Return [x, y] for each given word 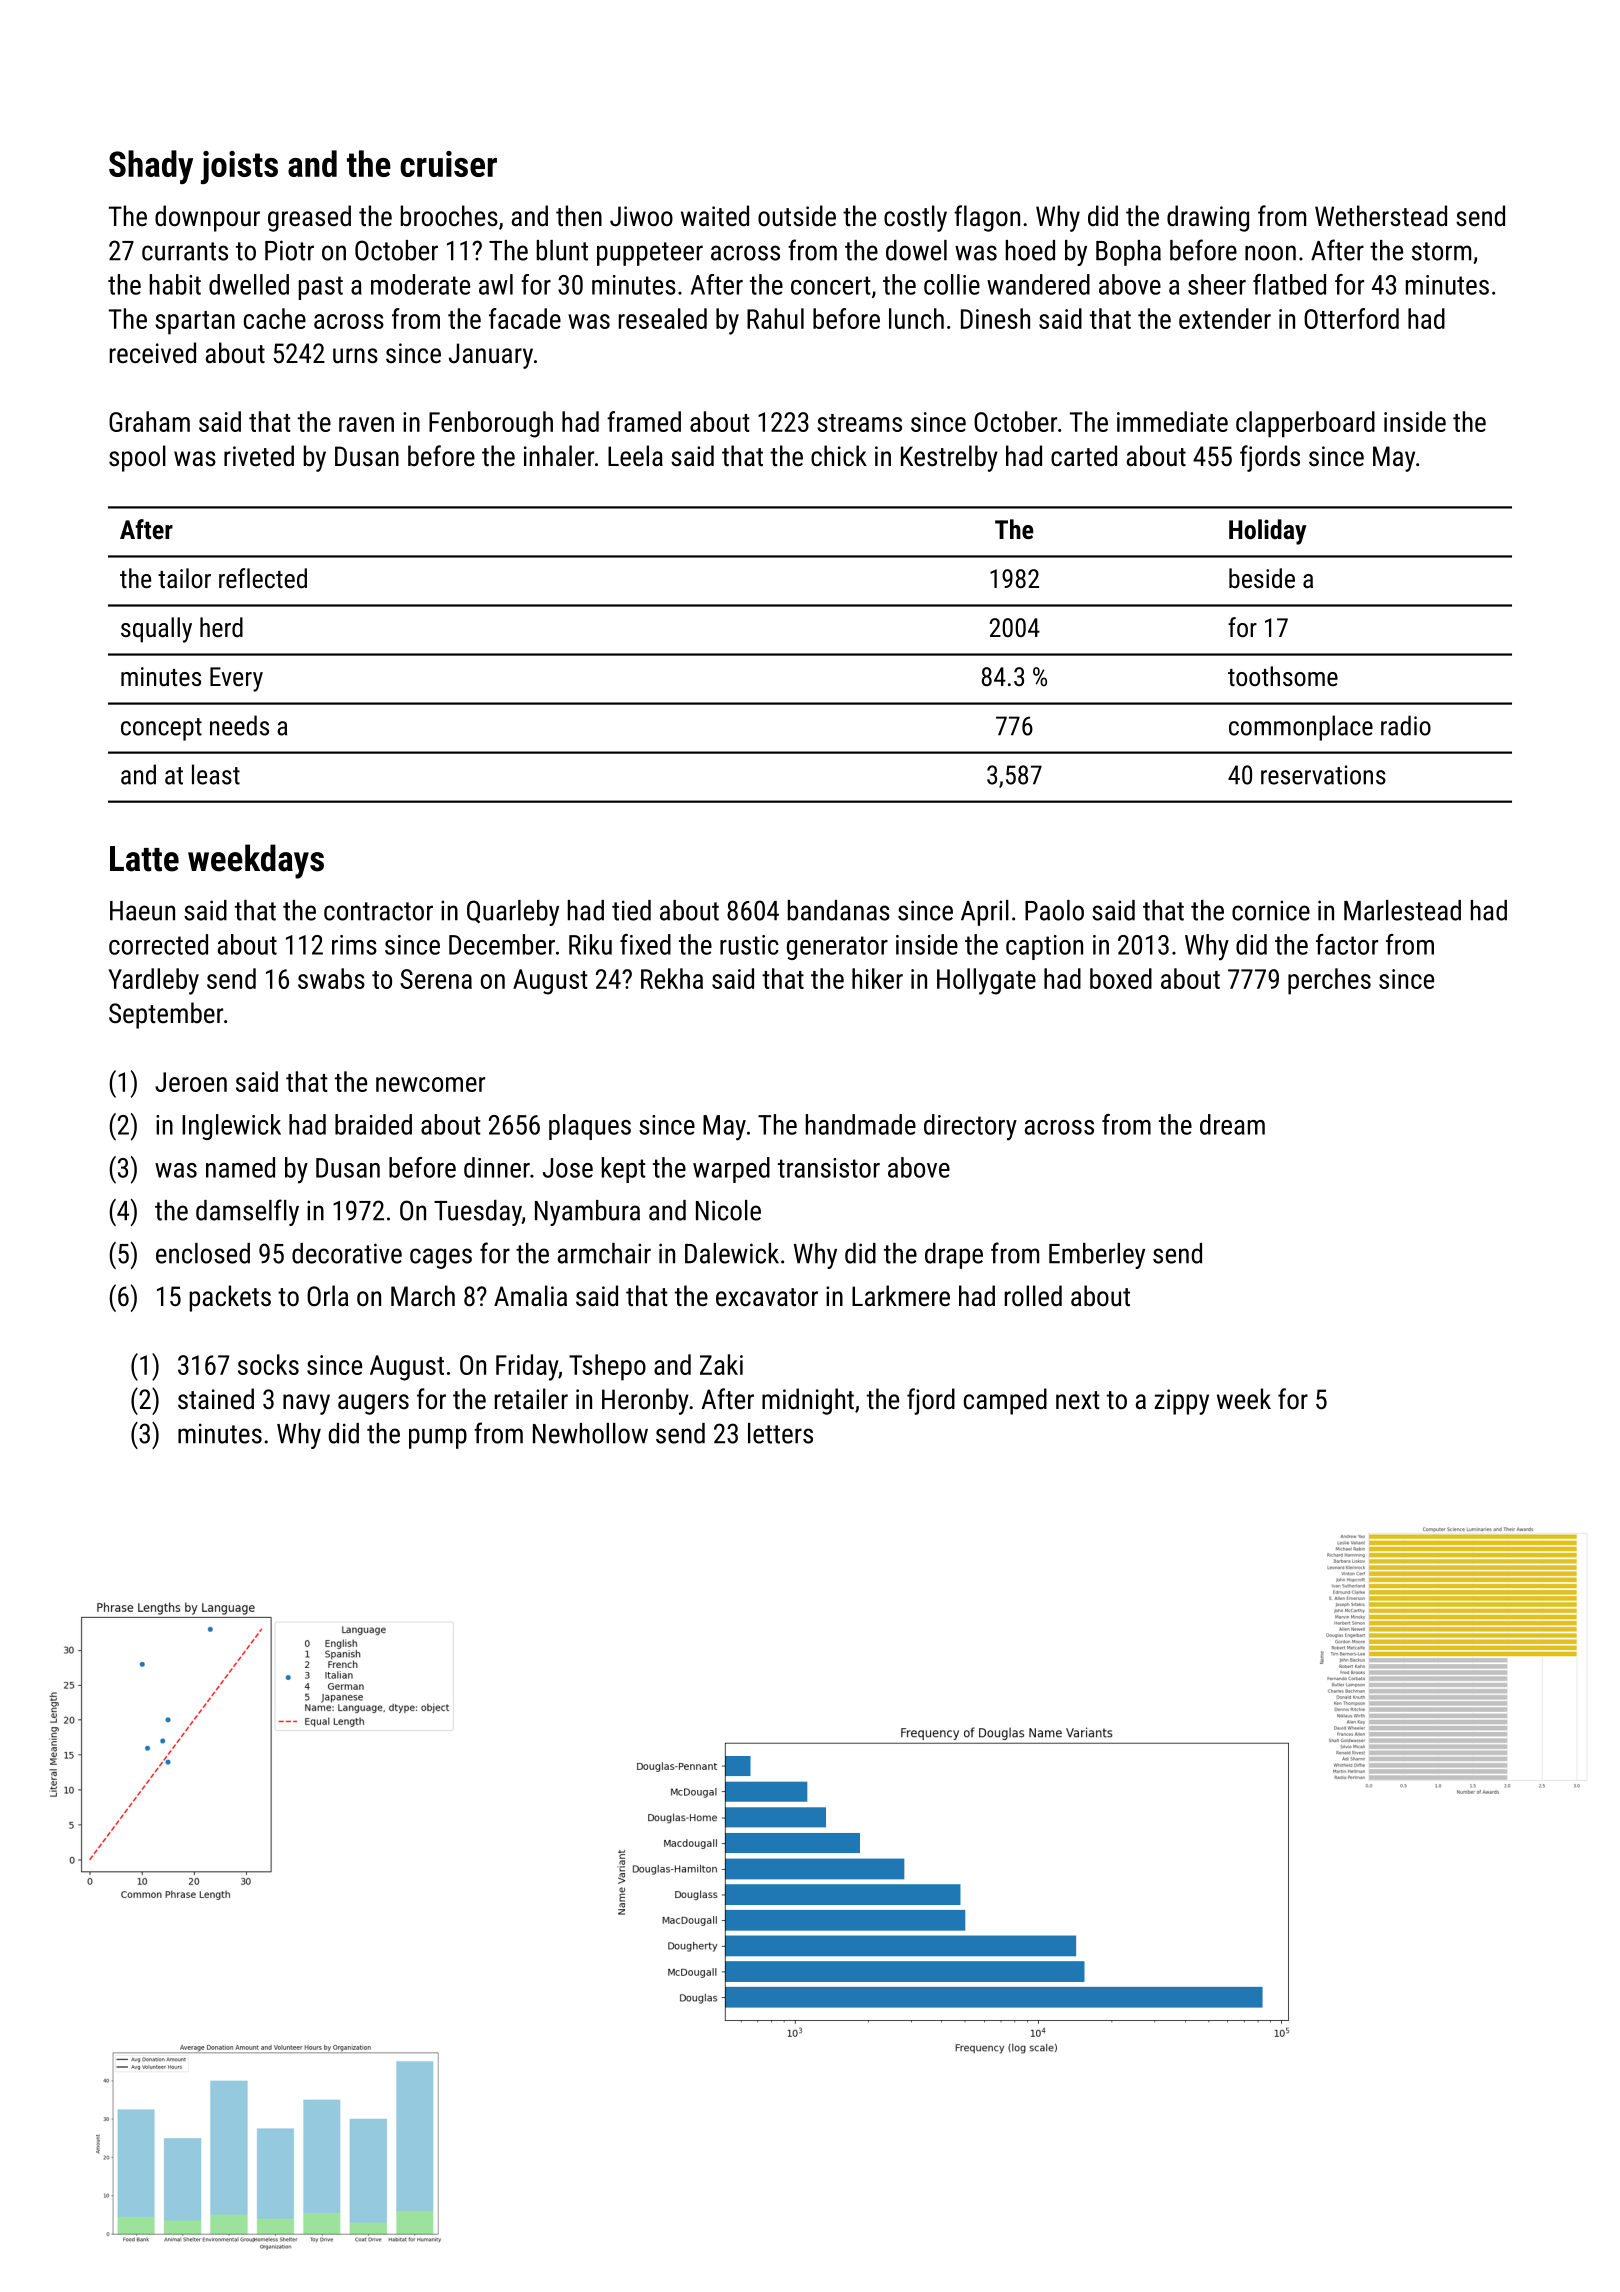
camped [1005, 1401]
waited [715, 216]
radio [1406, 725]
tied [631, 910]
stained [216, 1399]
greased [309, 218]
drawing [1208, 218]
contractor [378, 911]
